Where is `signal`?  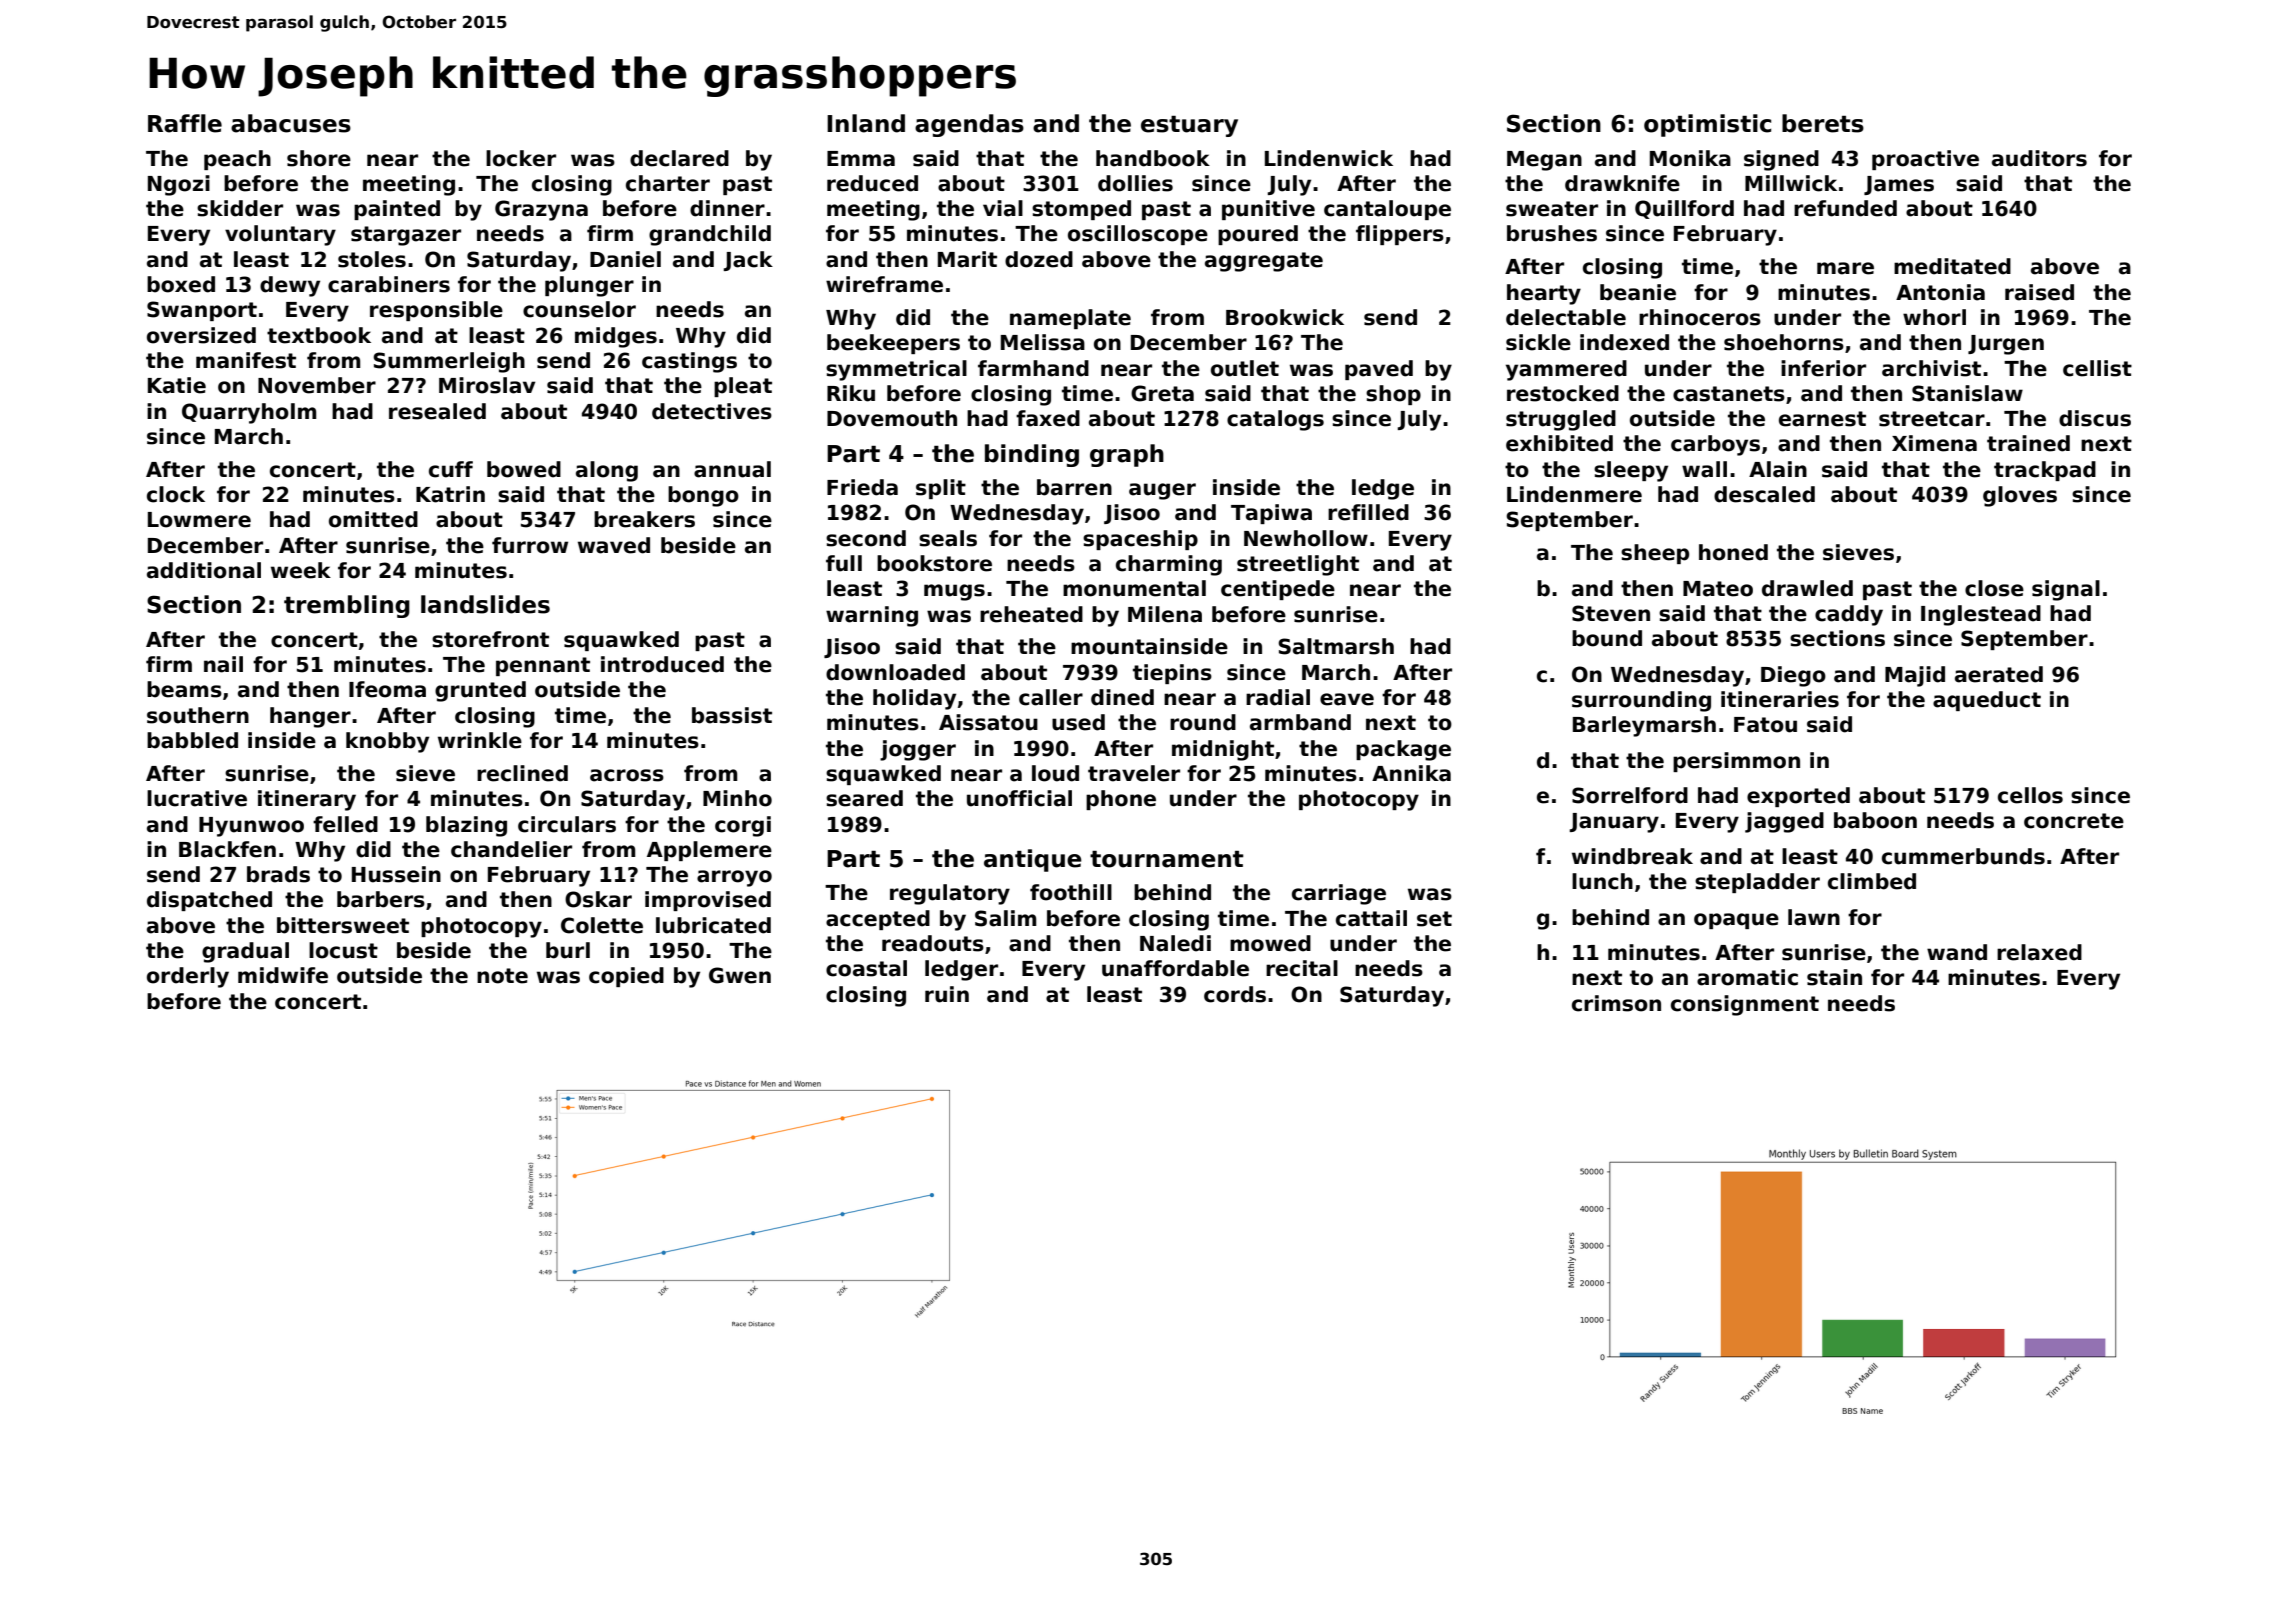
signal is located at coordinates (2066, 590).
